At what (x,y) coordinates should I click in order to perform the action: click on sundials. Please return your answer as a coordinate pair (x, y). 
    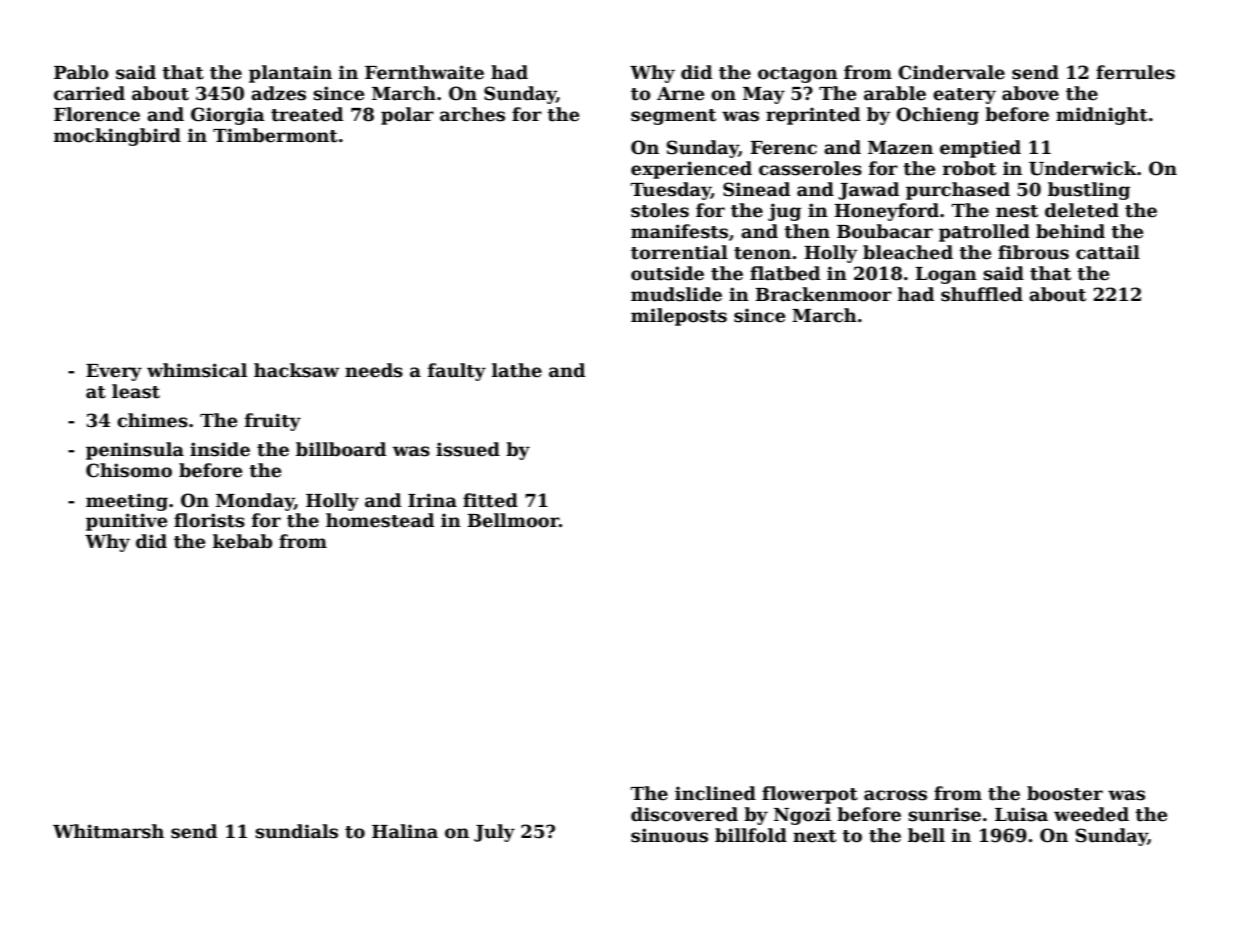
    Looking at the image, I should click on (296, 831).
